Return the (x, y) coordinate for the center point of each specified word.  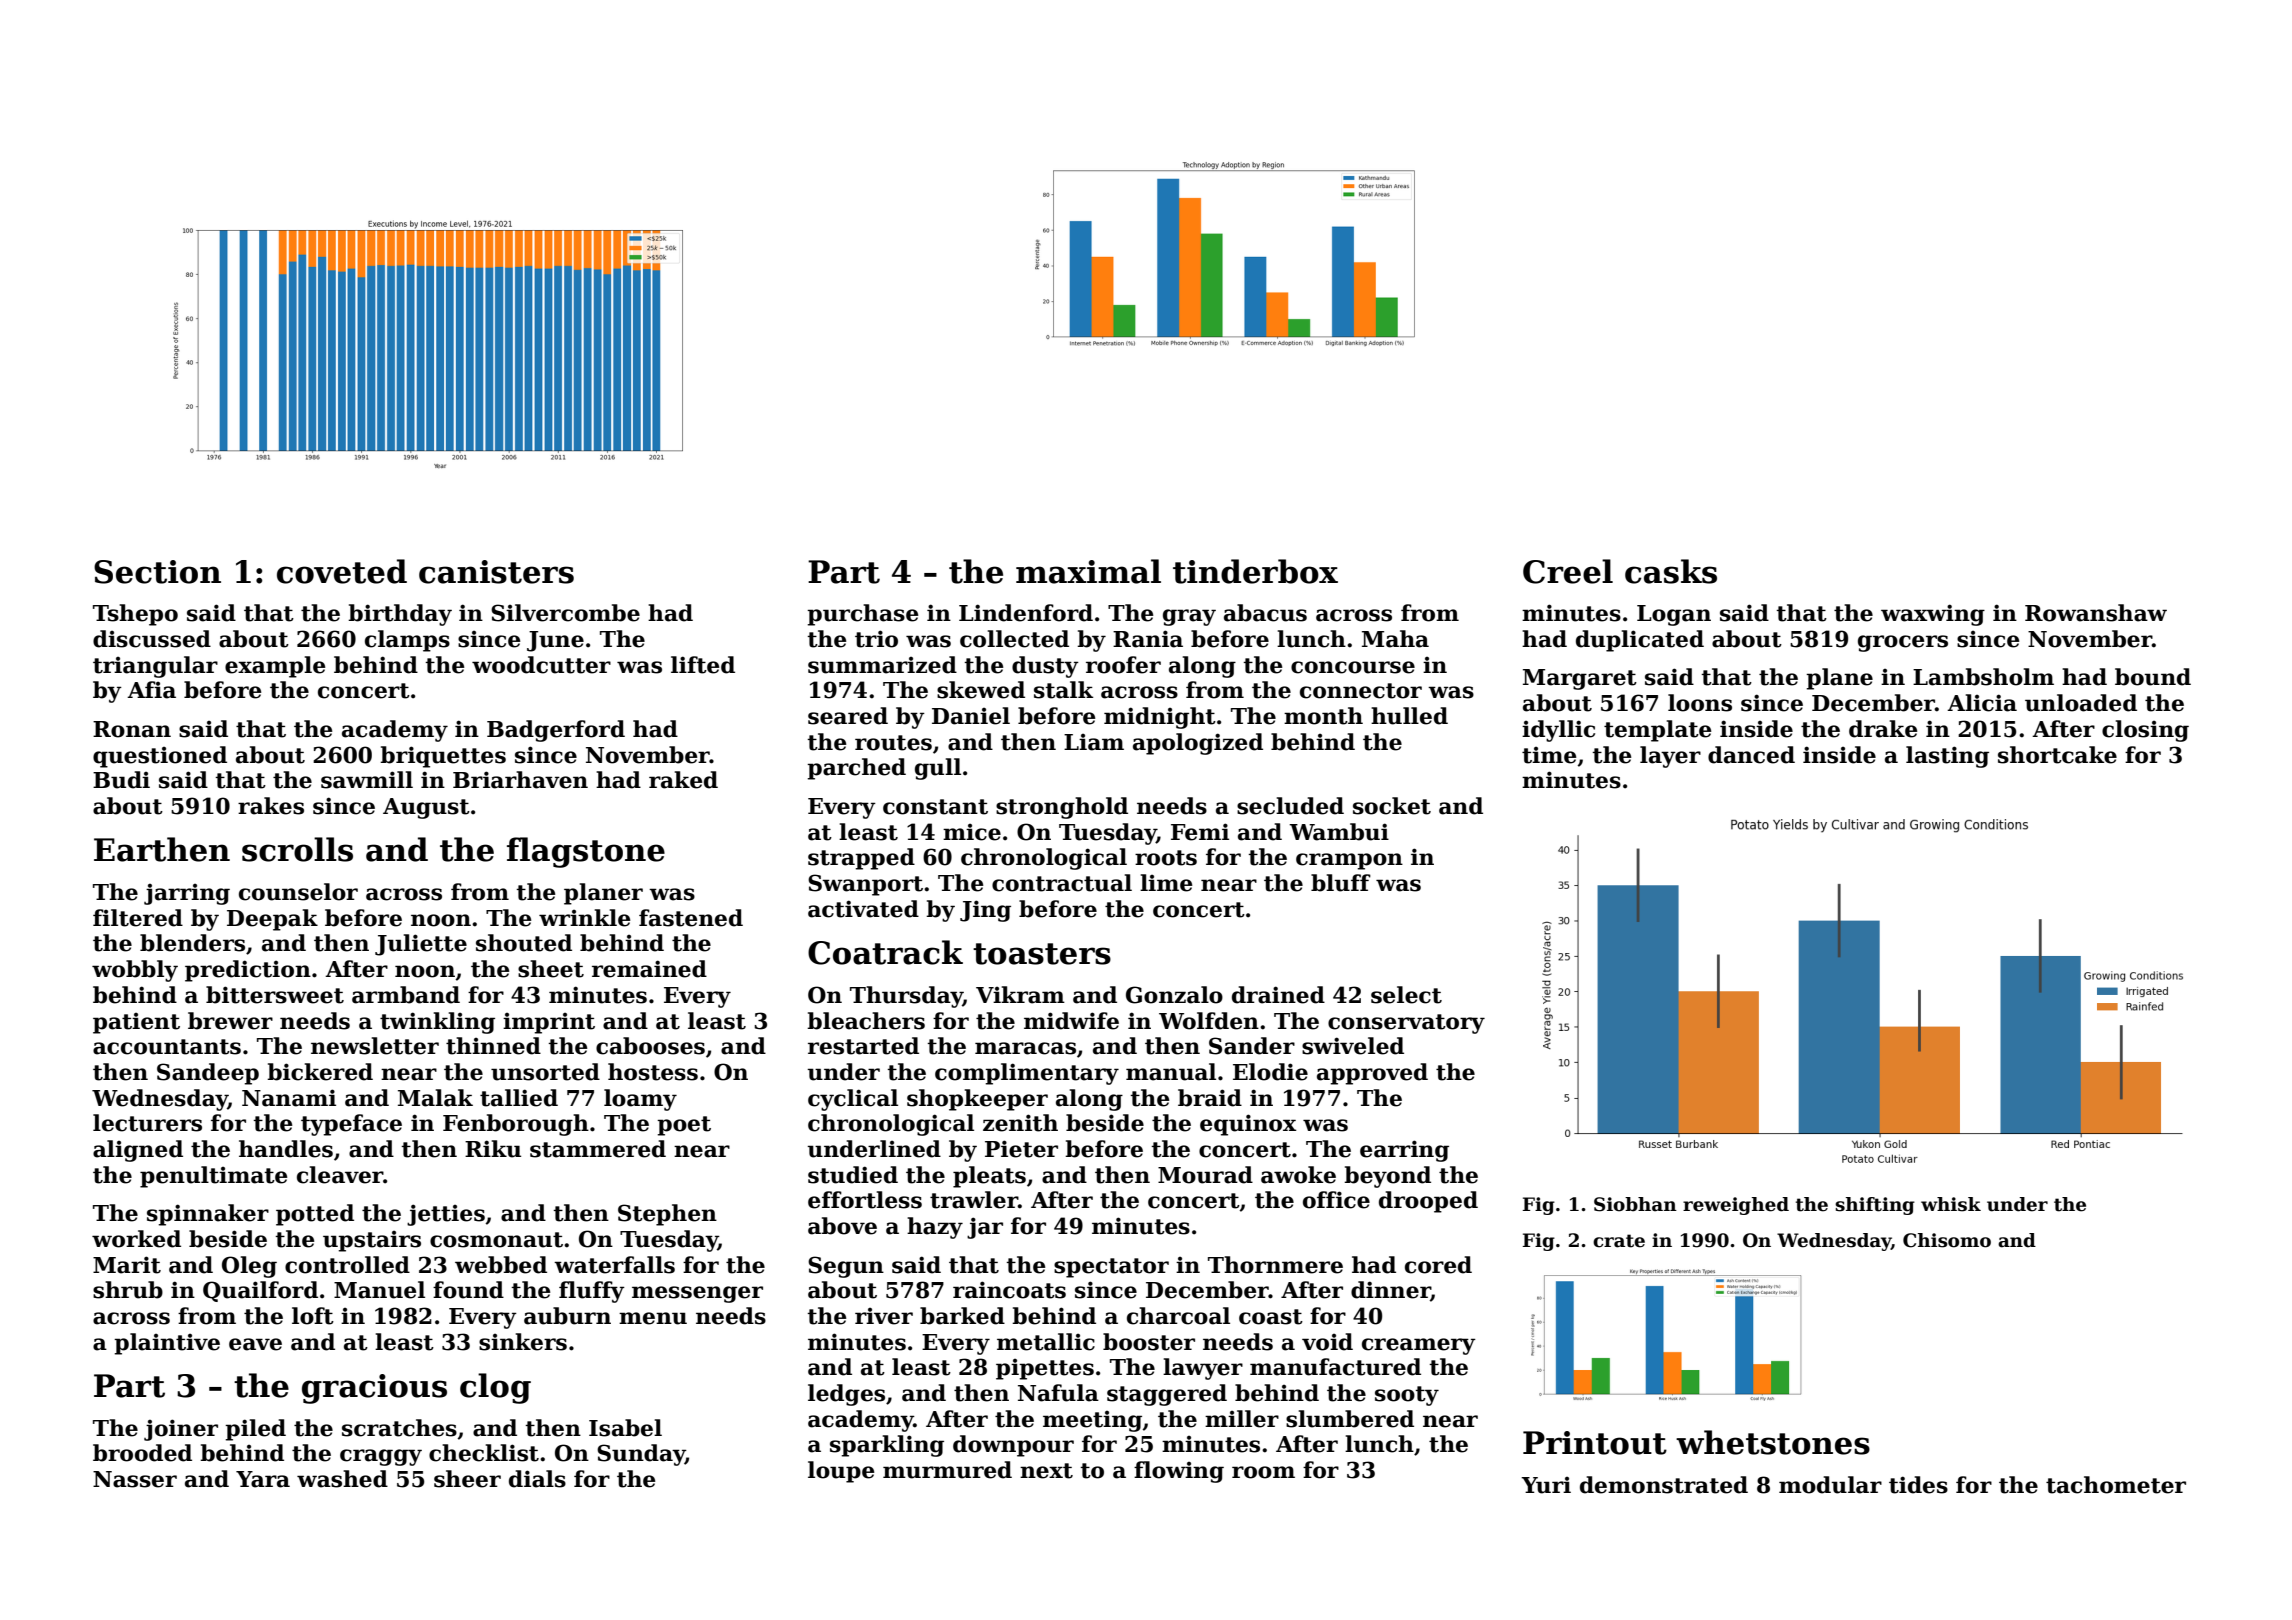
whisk (1951, 1204)
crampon (1349, 861)
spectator (1111, 1268)
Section (157, 572)
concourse (1353, 667)
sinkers (523, 1342)
